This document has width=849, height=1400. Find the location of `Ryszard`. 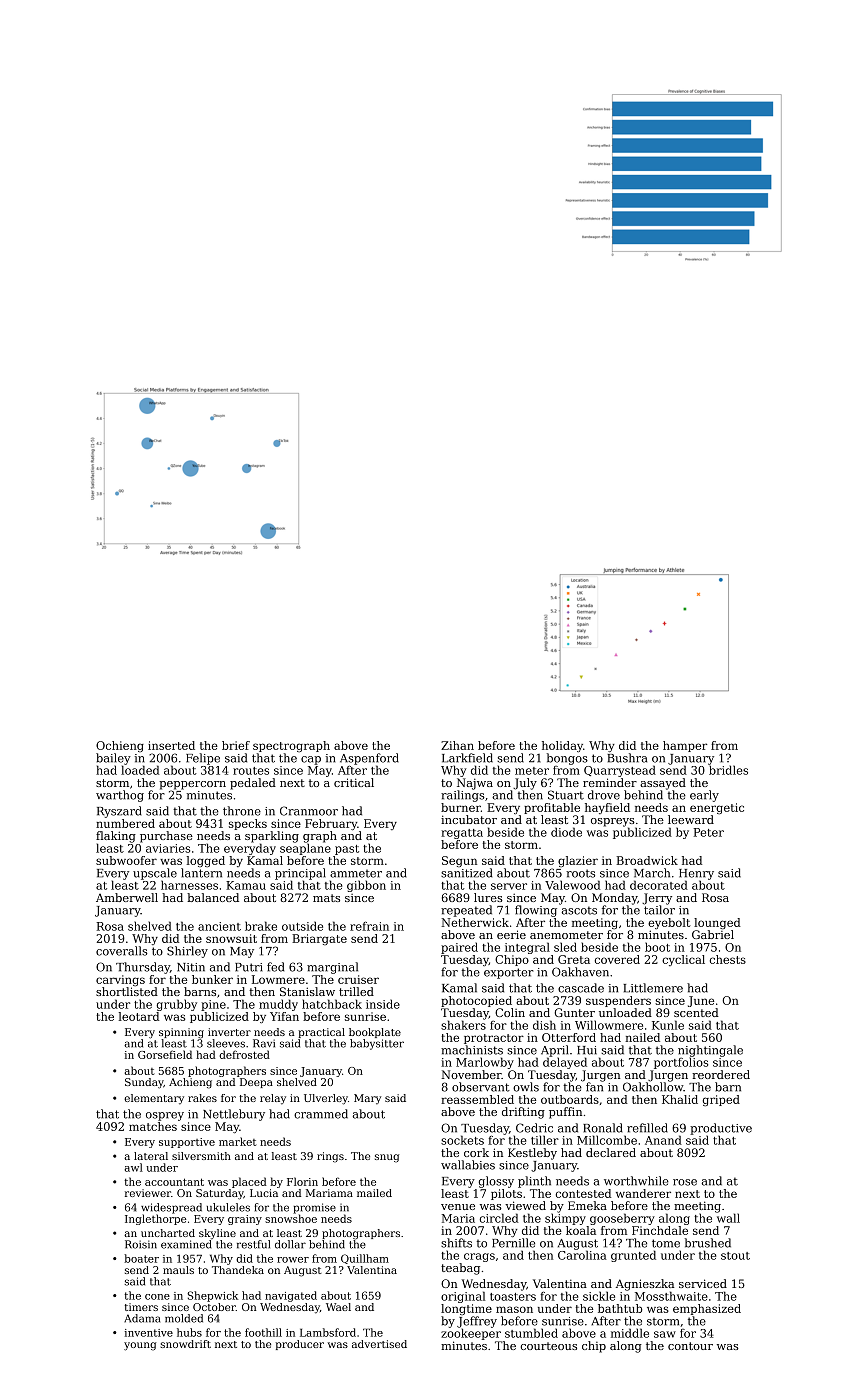

Ryszard is located at coordinates (119, 812).
